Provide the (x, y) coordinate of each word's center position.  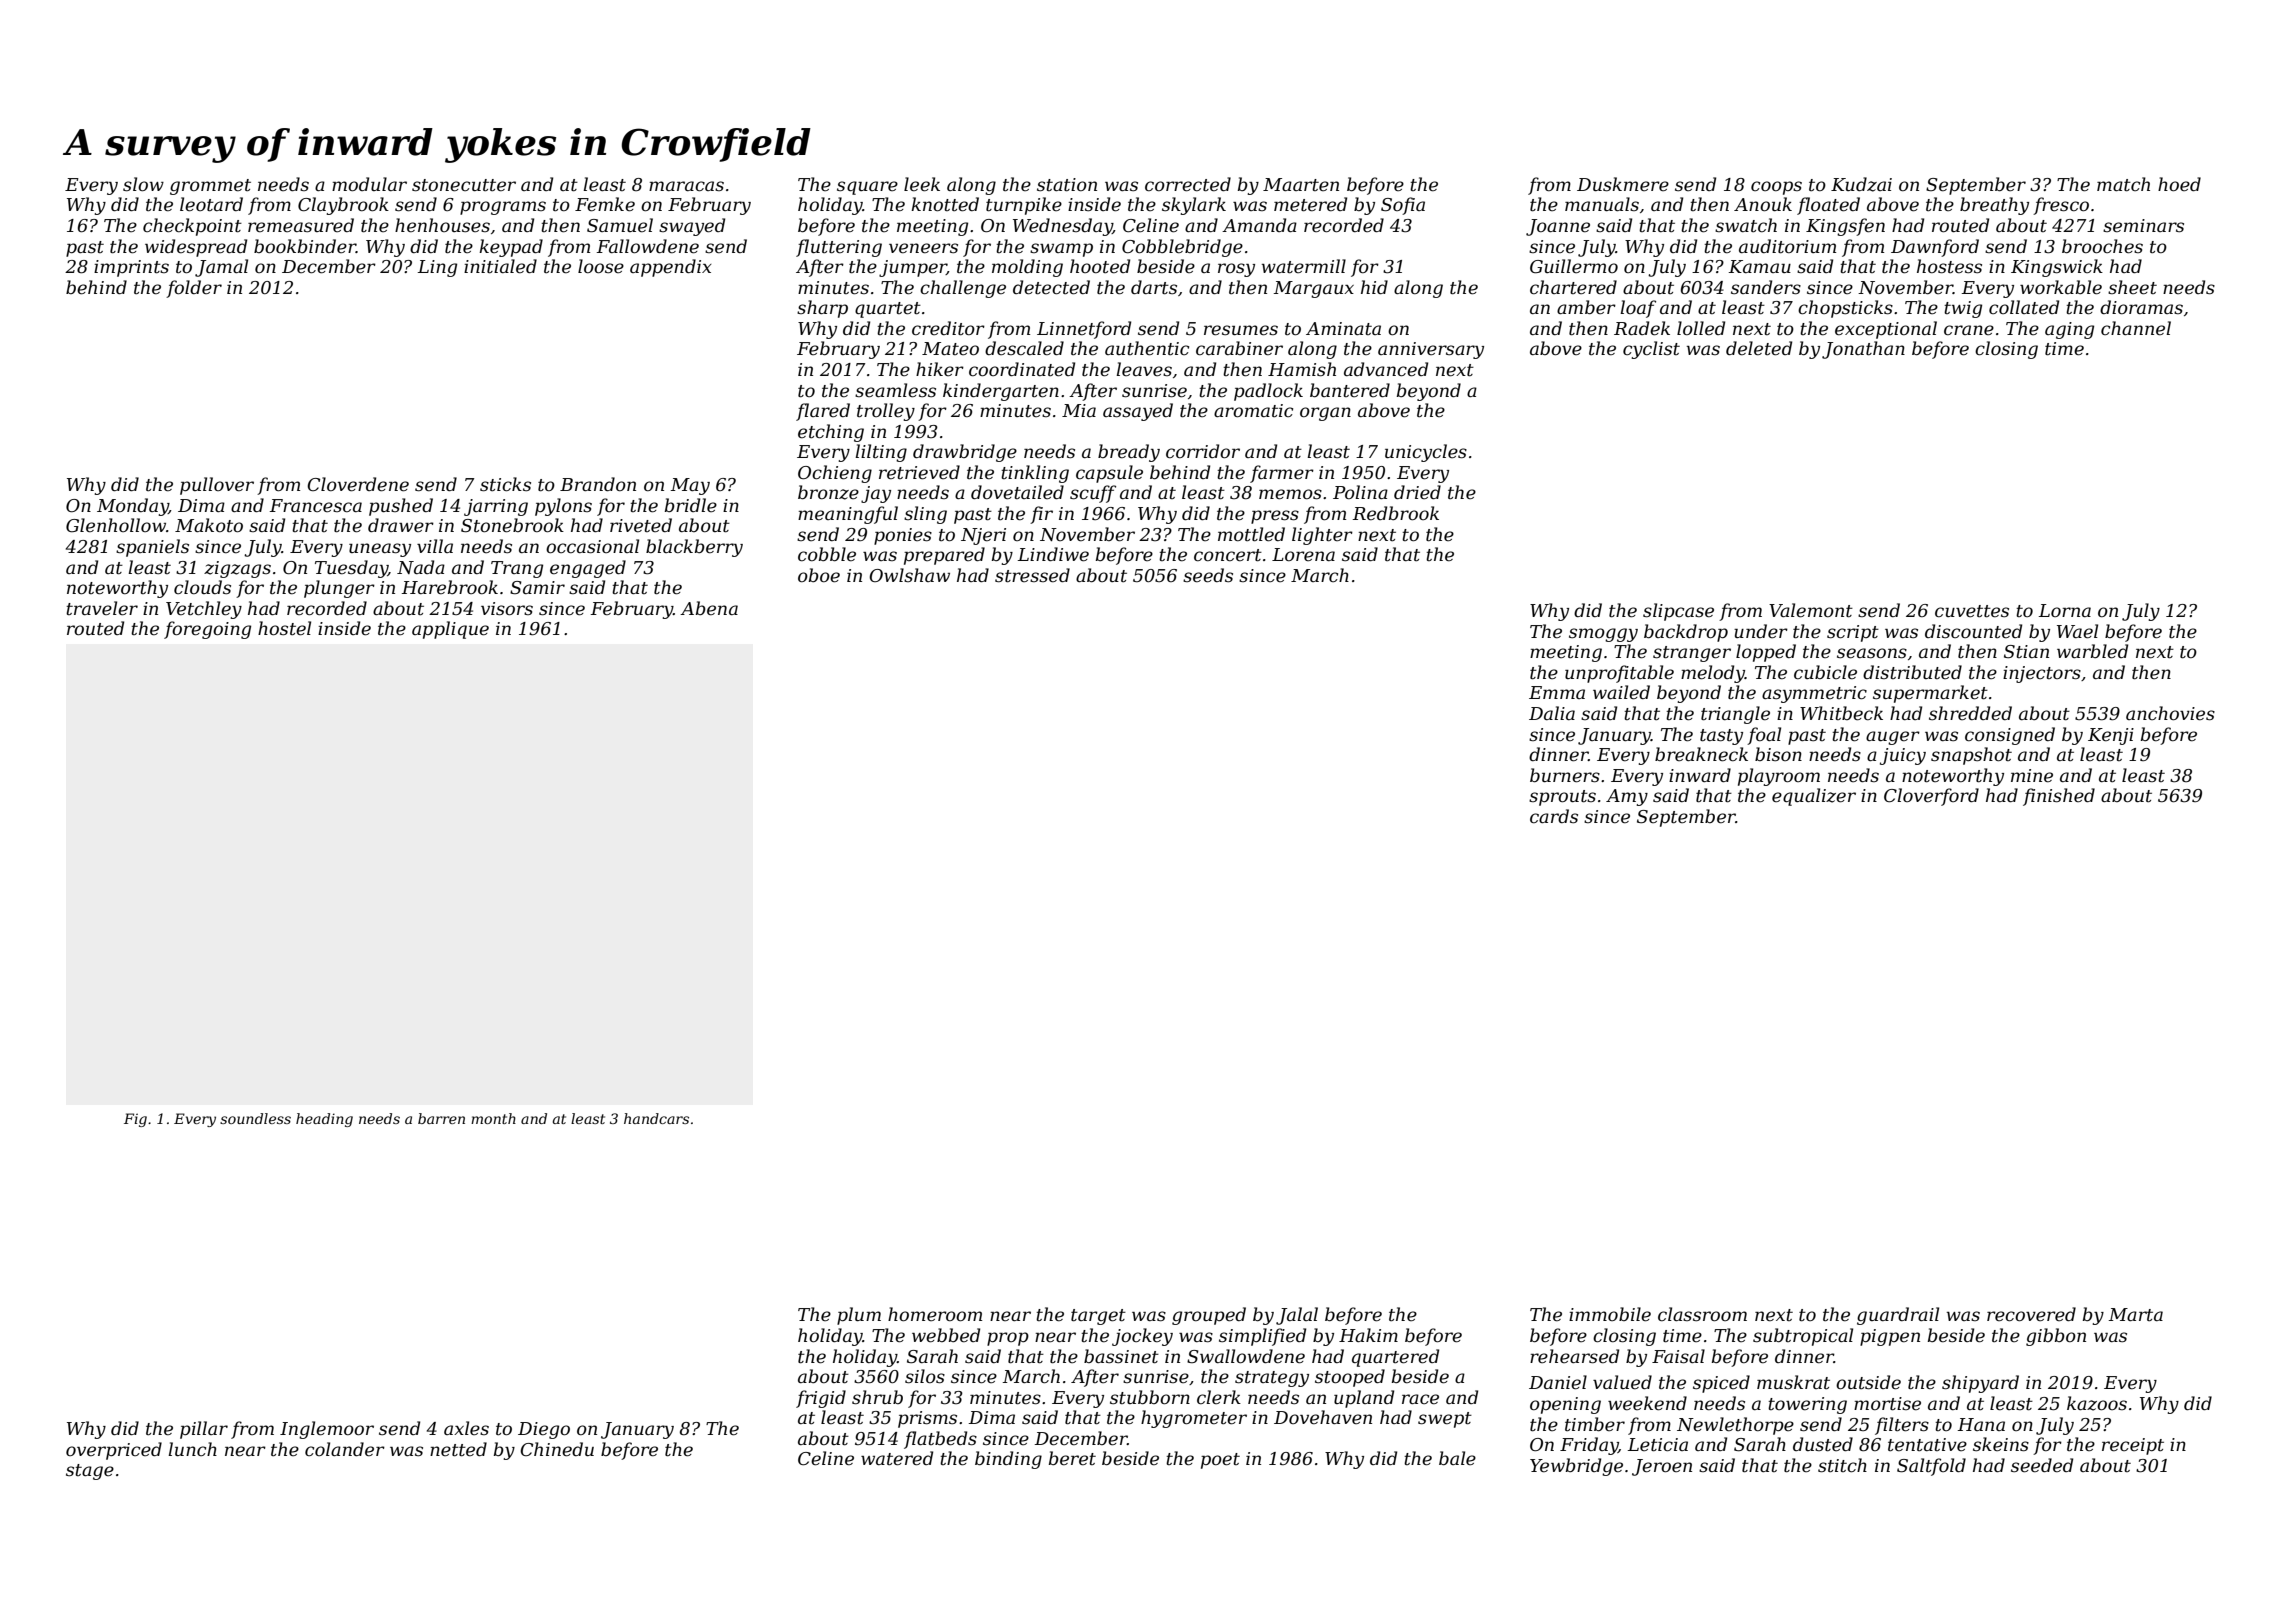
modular (369, 184)
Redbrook (1395, 513)
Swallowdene (1246, 1356)
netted (458, 1449)
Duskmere (1623, 184)
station (1067, 185)
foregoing (207, 630)
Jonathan (1863, 350)
